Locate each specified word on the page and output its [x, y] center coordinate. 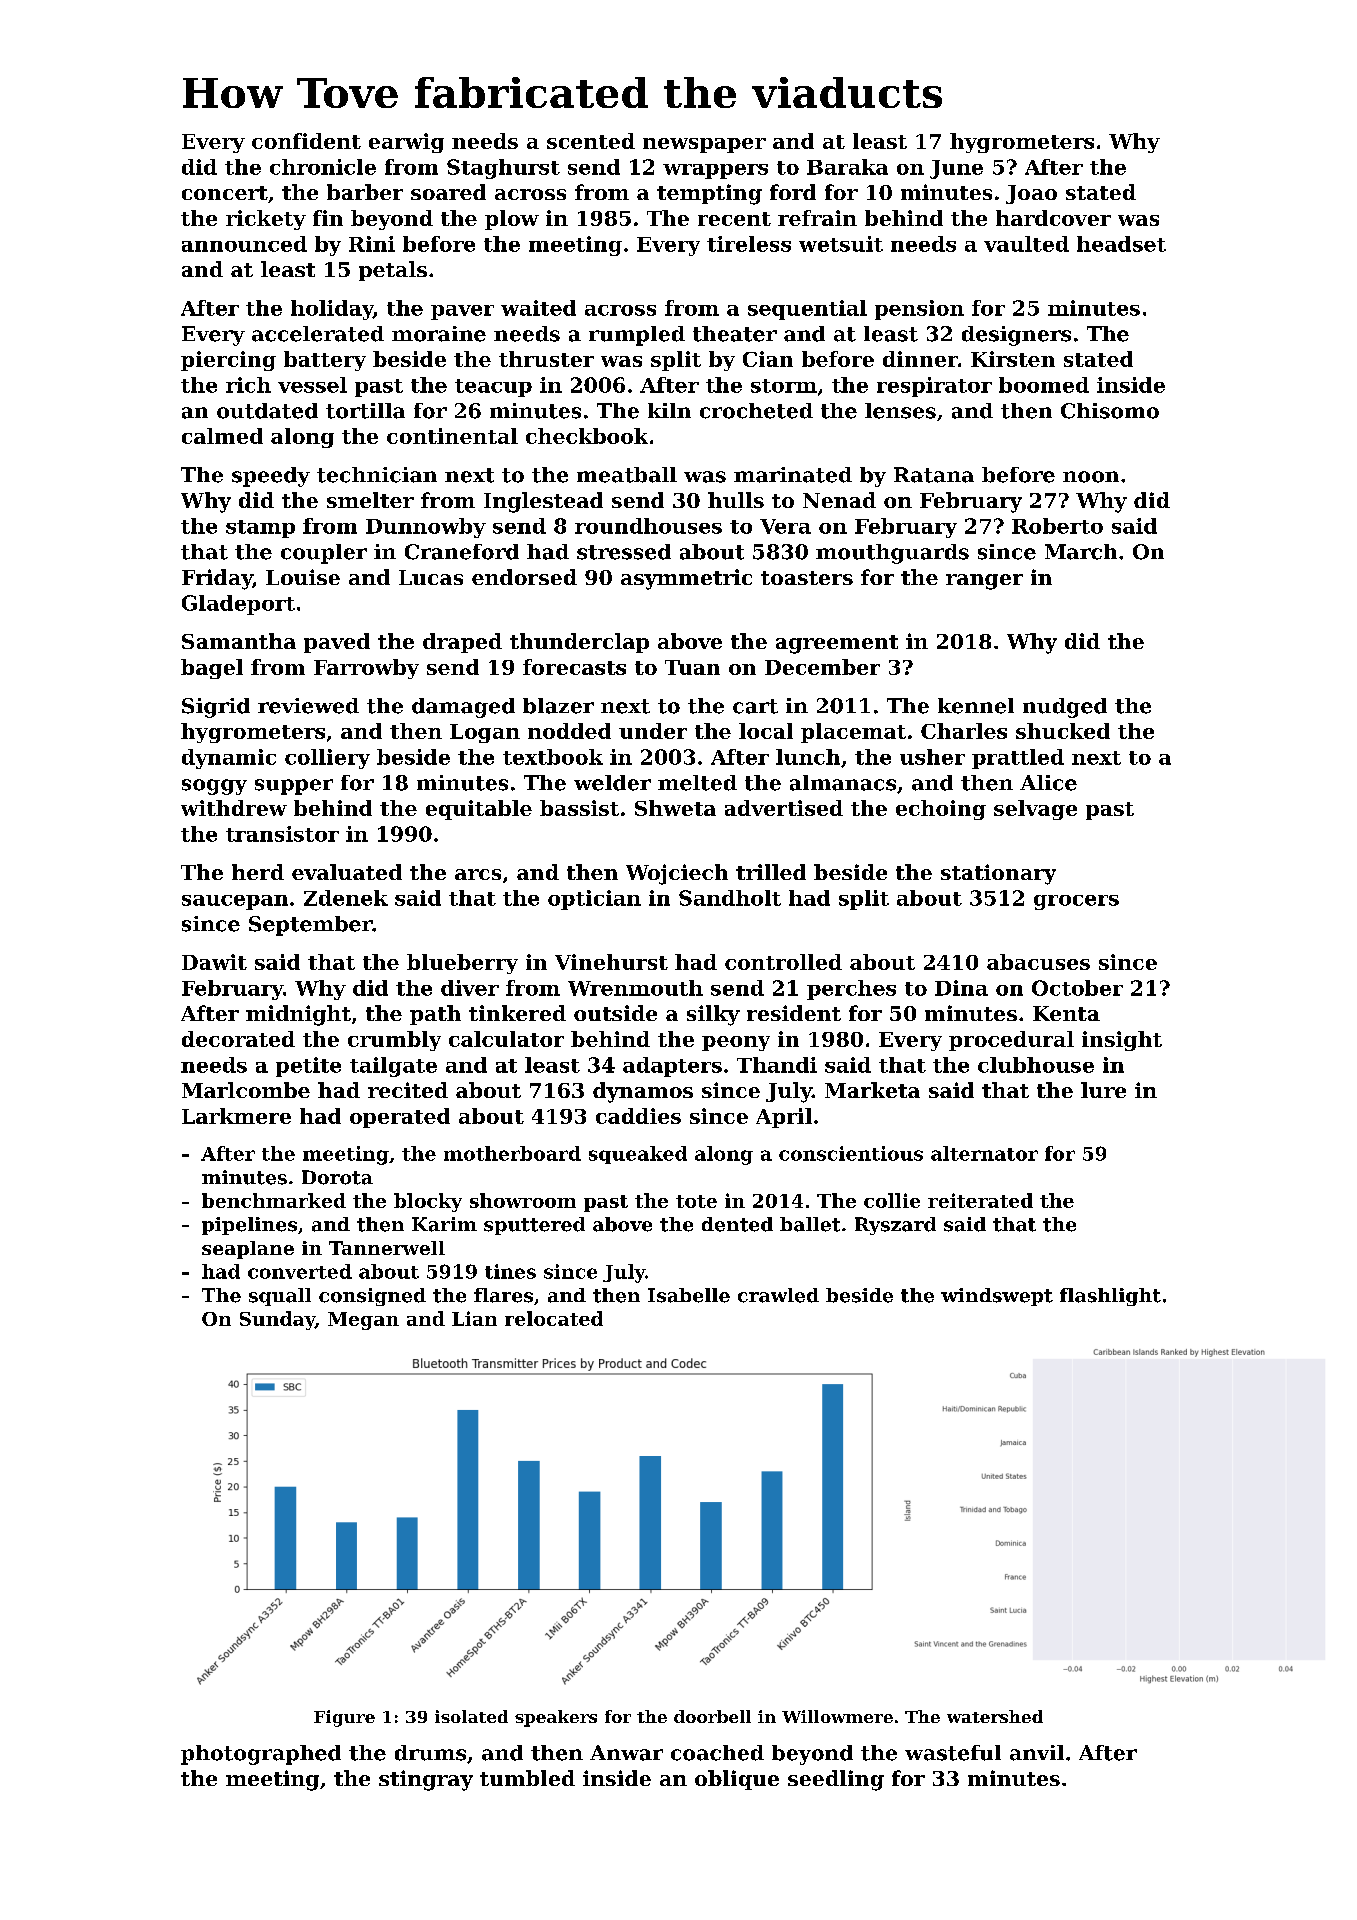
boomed [1044, 385]
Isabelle [689, 1295]
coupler [324, 554]
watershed [995, 1716]
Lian [474, 1318]
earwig [406, 143]
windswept [997, 1297]
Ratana [934, 475]
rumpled [637, 336]
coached [717, 1753]
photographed [261, 1755]
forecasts [574, 667]
